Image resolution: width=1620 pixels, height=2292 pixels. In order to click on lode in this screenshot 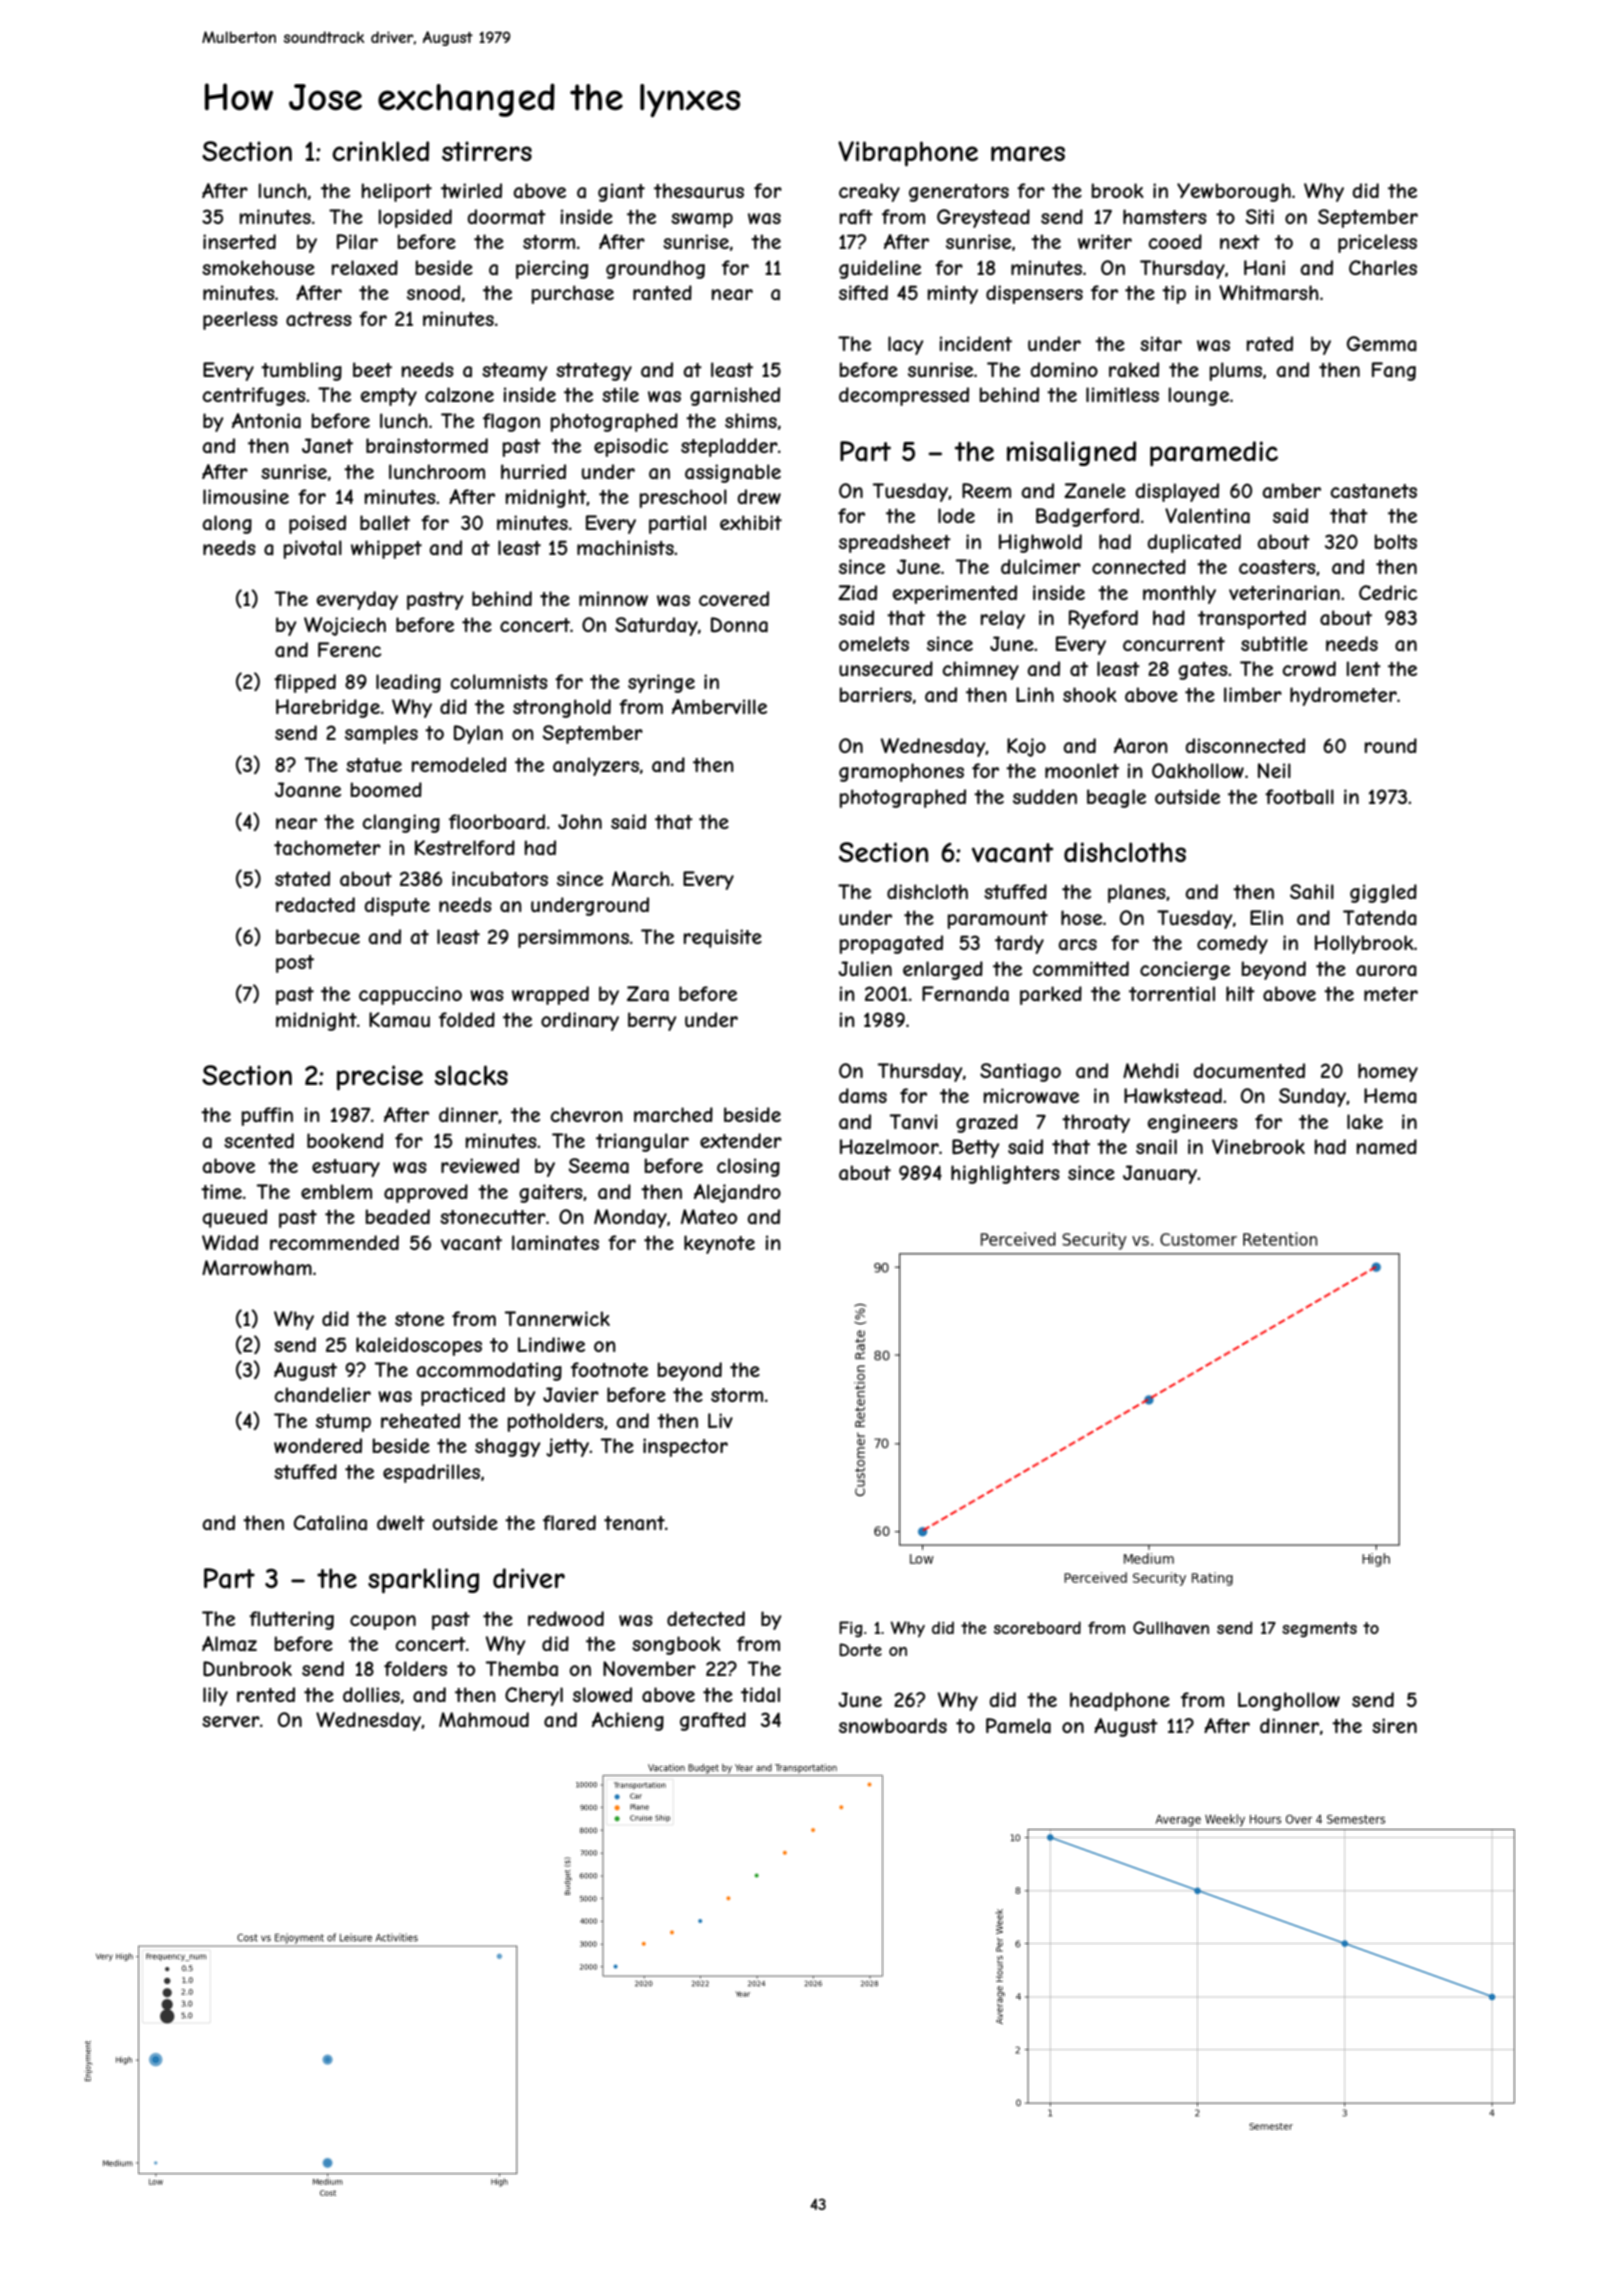, I will do `click(956, 515)`.
